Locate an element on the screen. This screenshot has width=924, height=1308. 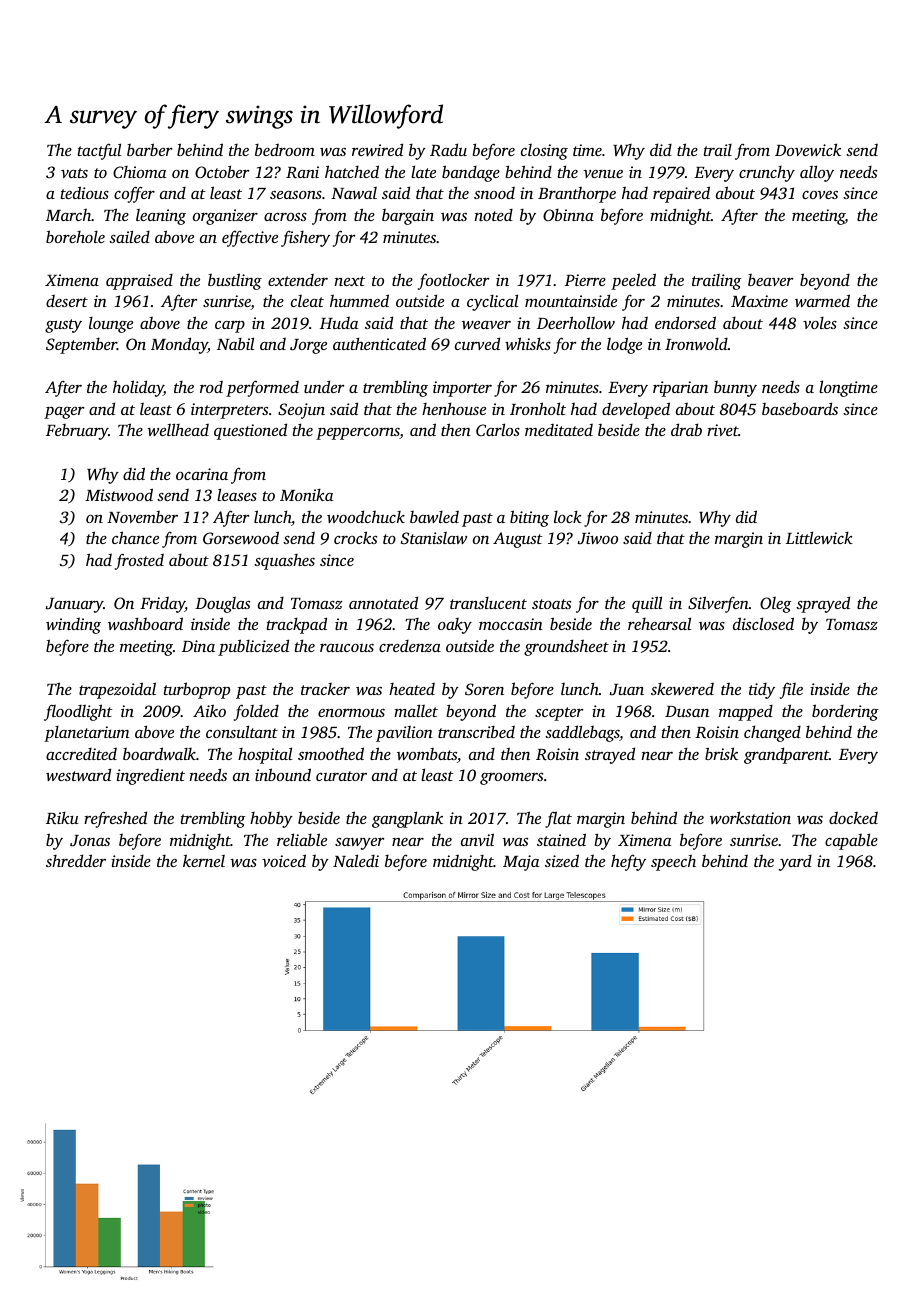
ocarina is located at coordinates (202, 474).
